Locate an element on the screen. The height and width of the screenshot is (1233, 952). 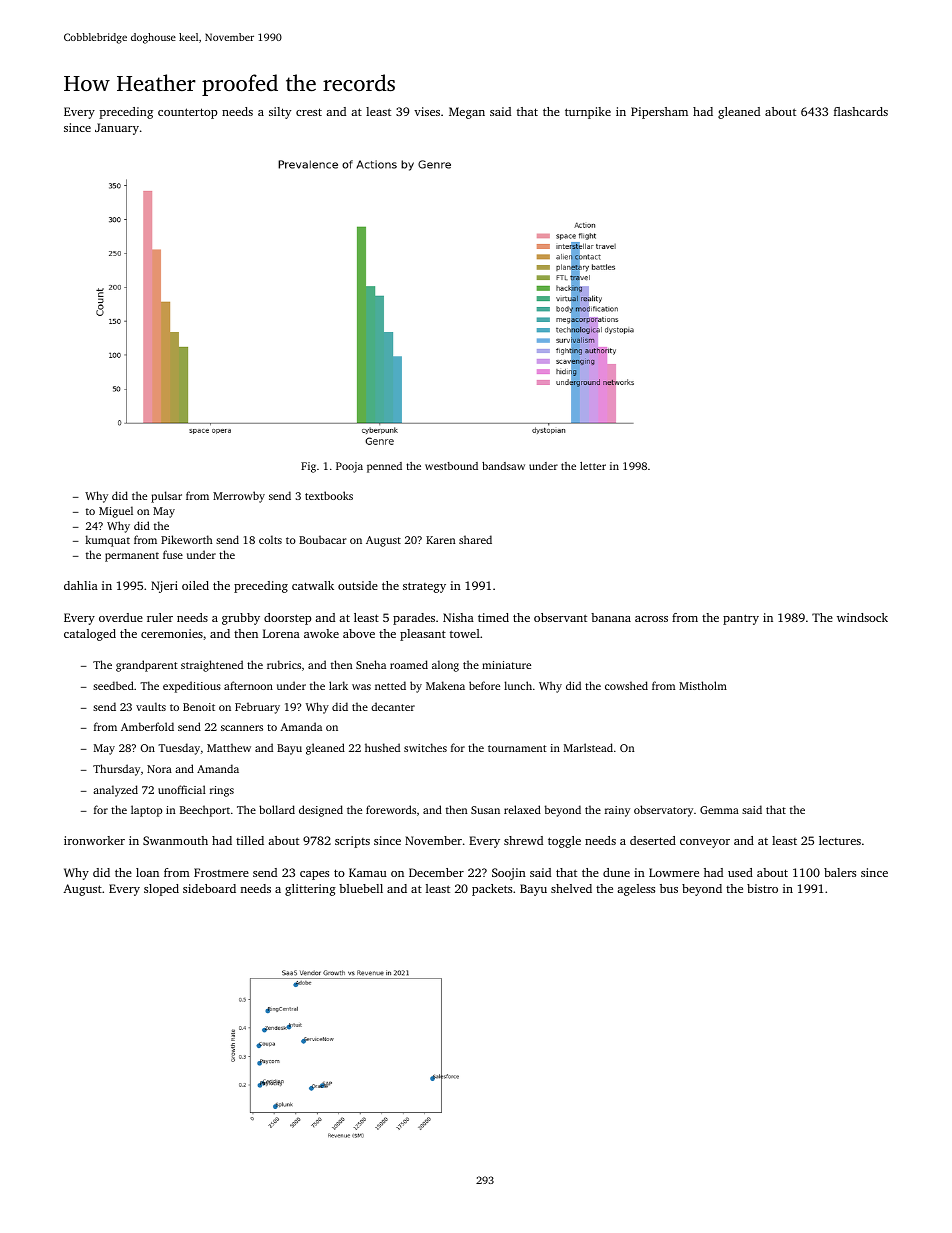
pantry is located at coordinates (741, 619).
